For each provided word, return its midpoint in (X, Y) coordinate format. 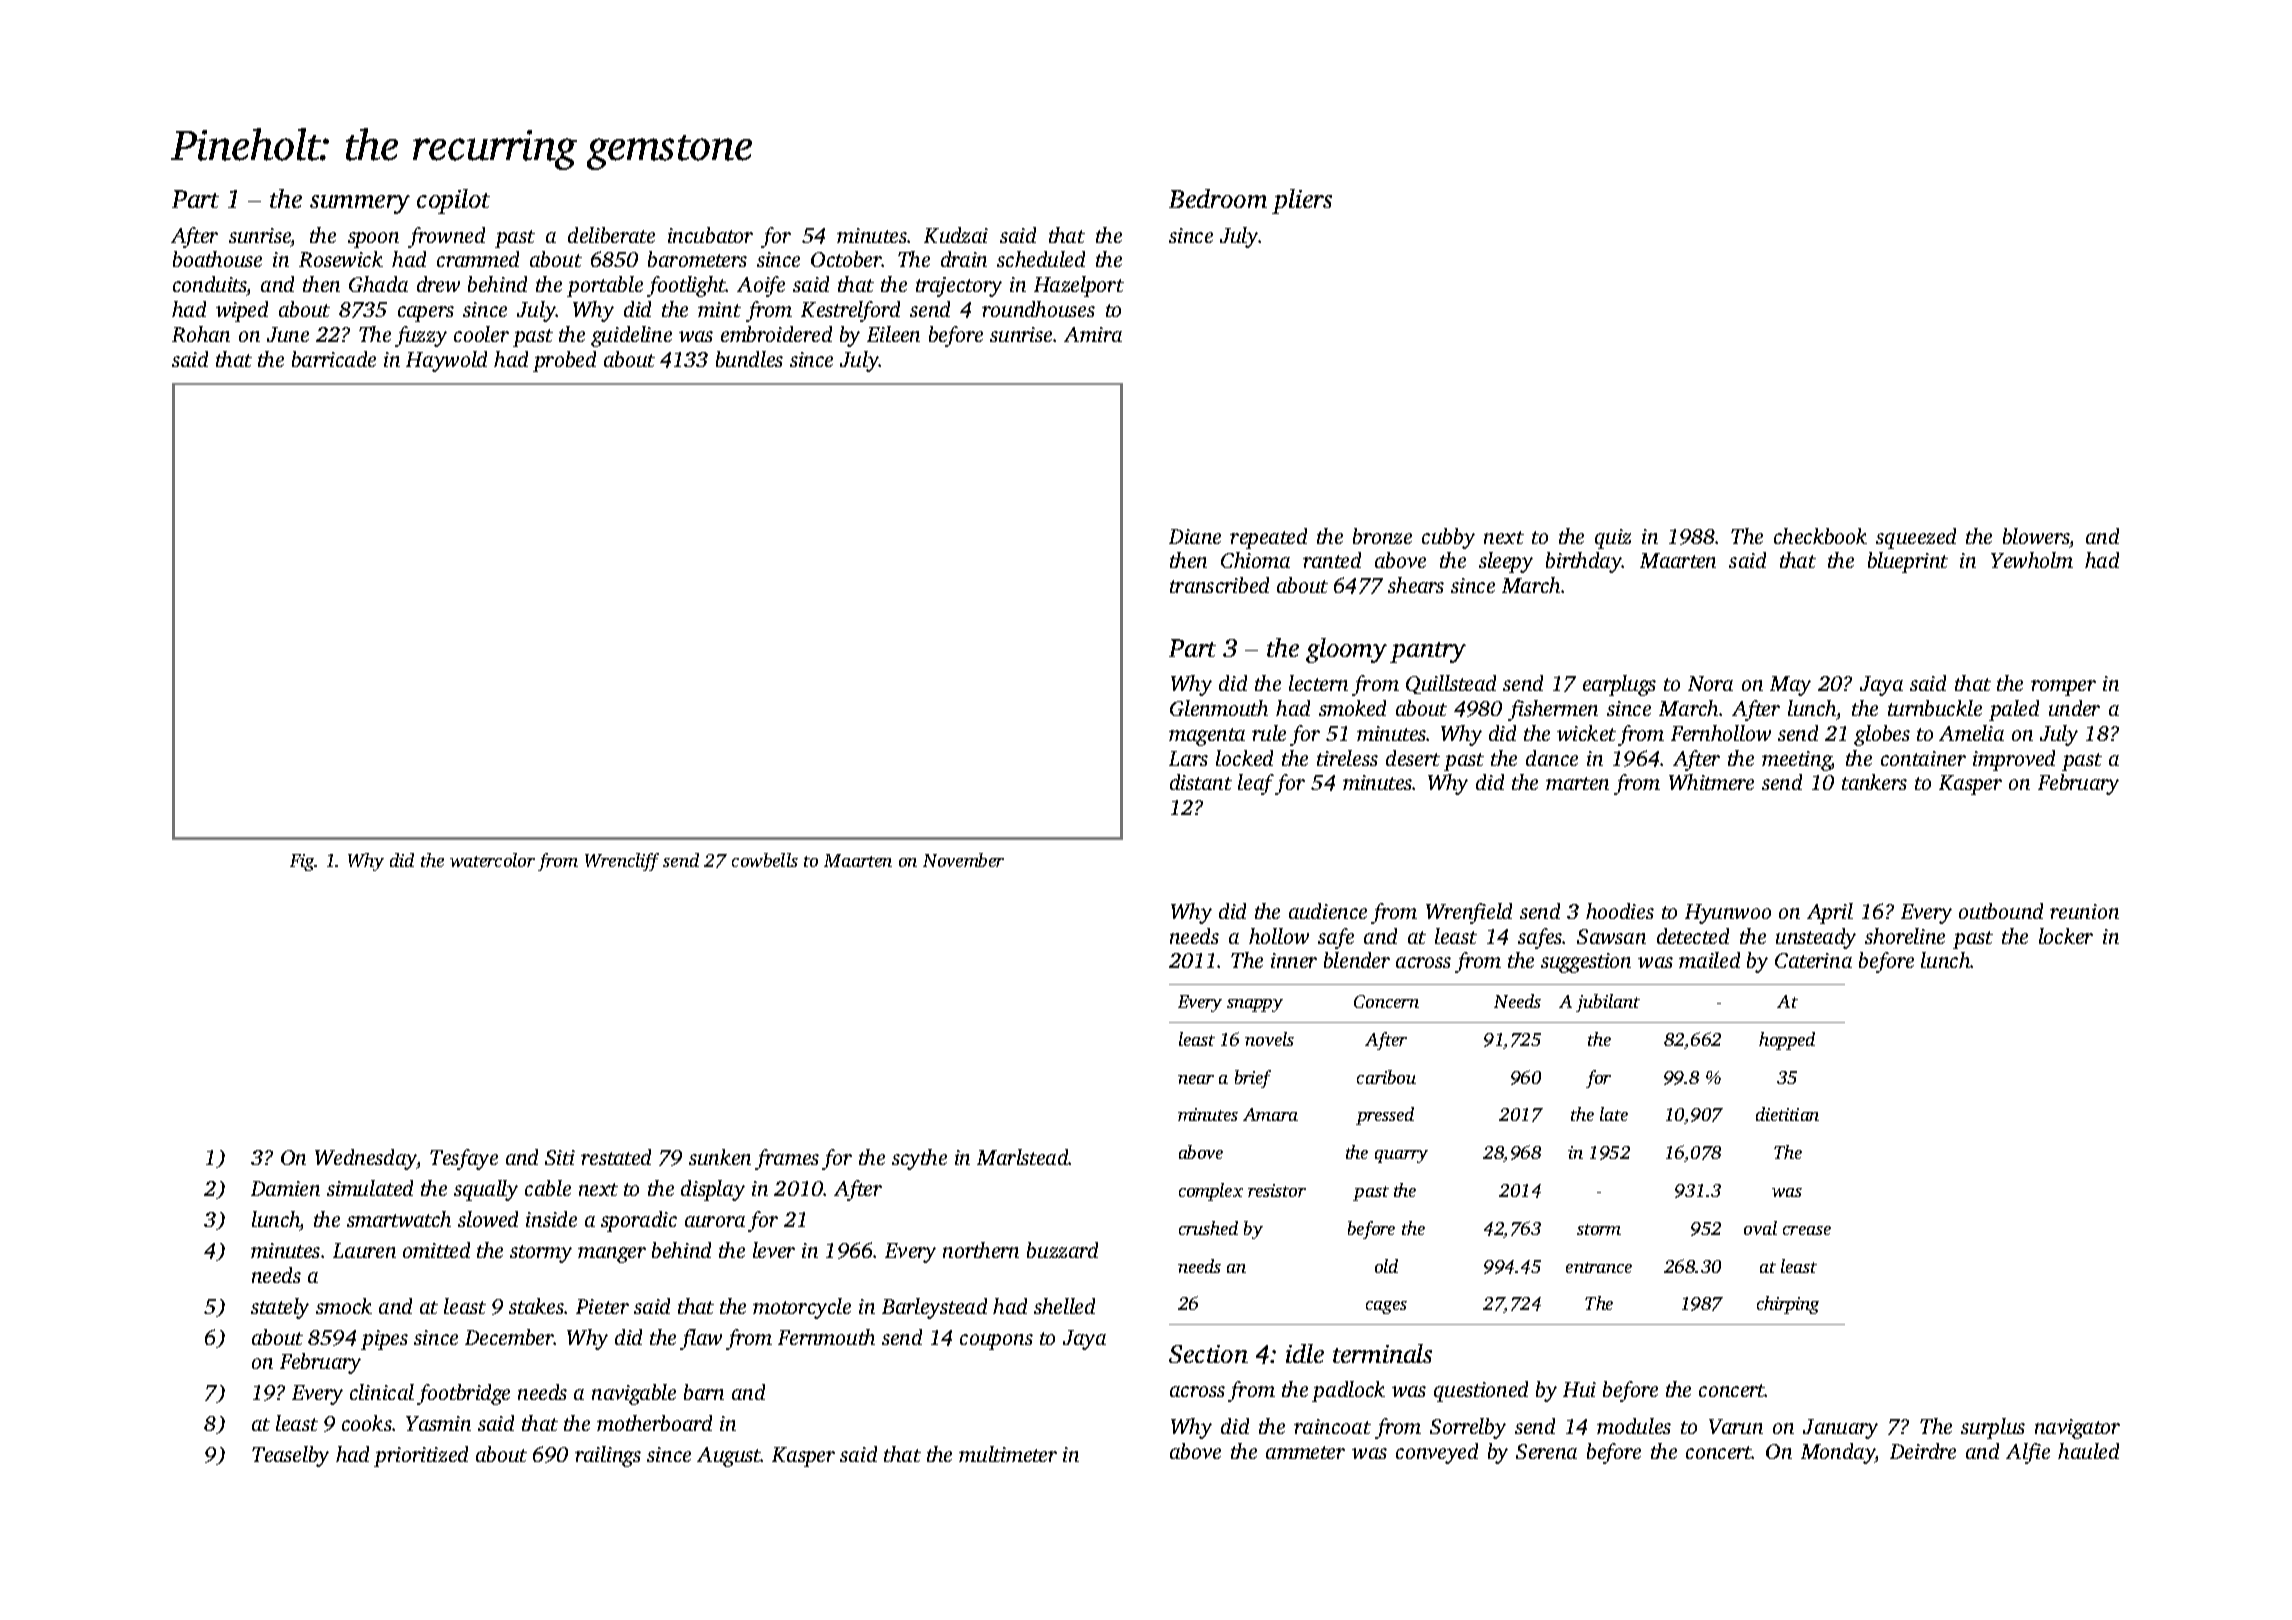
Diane (1195, 536)
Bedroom (1218, 198)
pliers (1302, 201)
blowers (2036, 536)
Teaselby (290, 1456)
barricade (334, 359)
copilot (453, 201)
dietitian (1787, 1114)
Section (1208, 1354)
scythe (919, 1159)
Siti (560, 1157)
